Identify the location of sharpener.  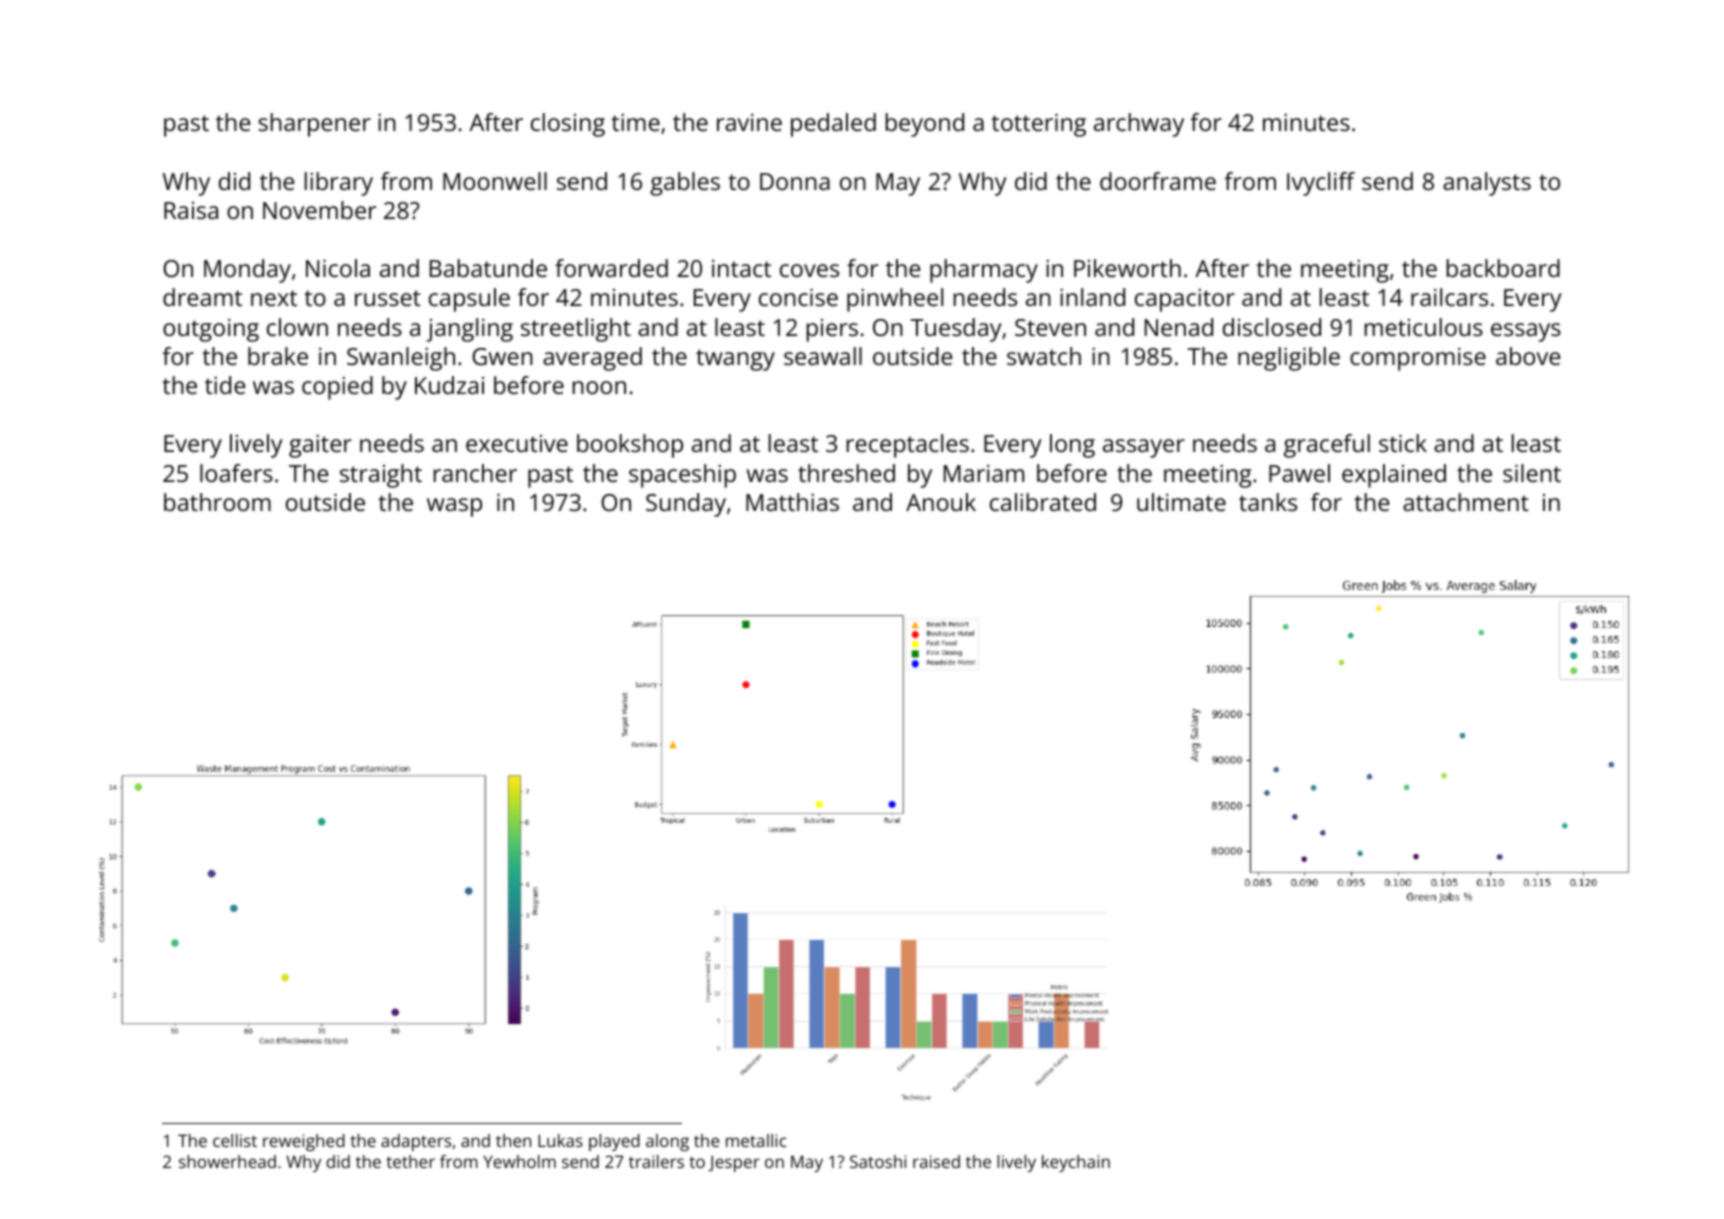
(314, 125).
